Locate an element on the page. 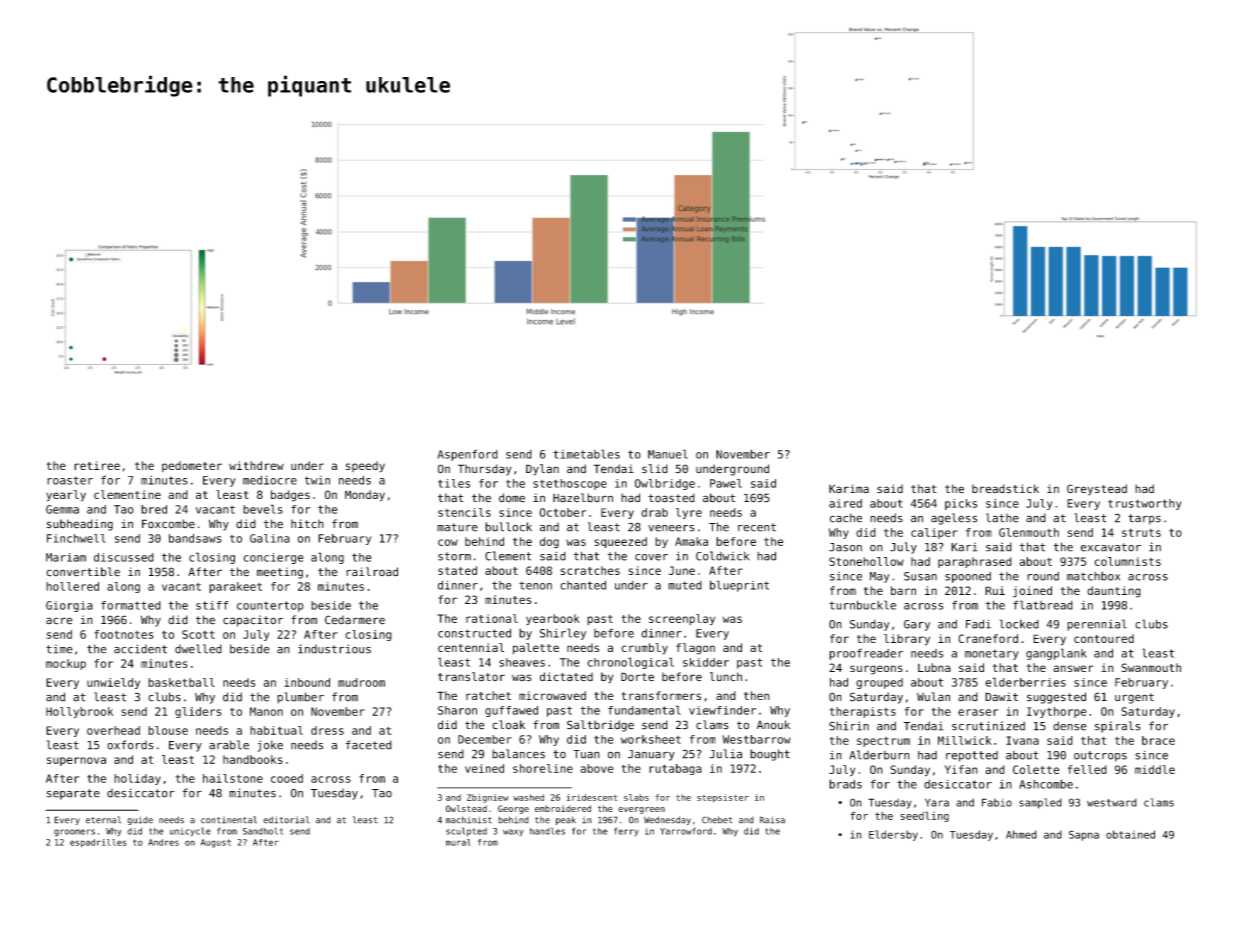 Image resolution: width=1233 pixels, height=952 pixels. Sandholt is located at coordinates (263, 831).
